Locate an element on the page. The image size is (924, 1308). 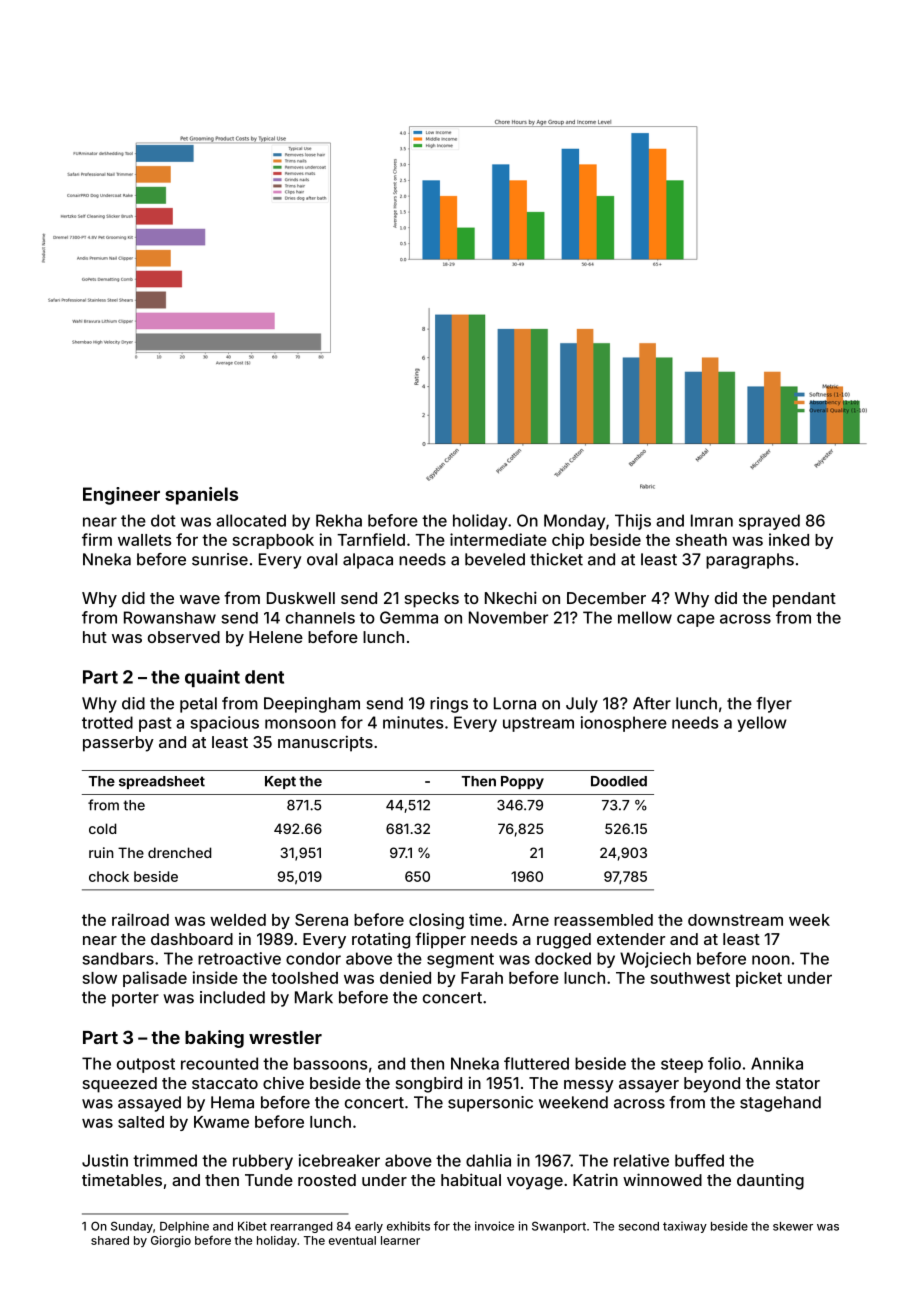
sprayed is located at coordinates (769, 522).
